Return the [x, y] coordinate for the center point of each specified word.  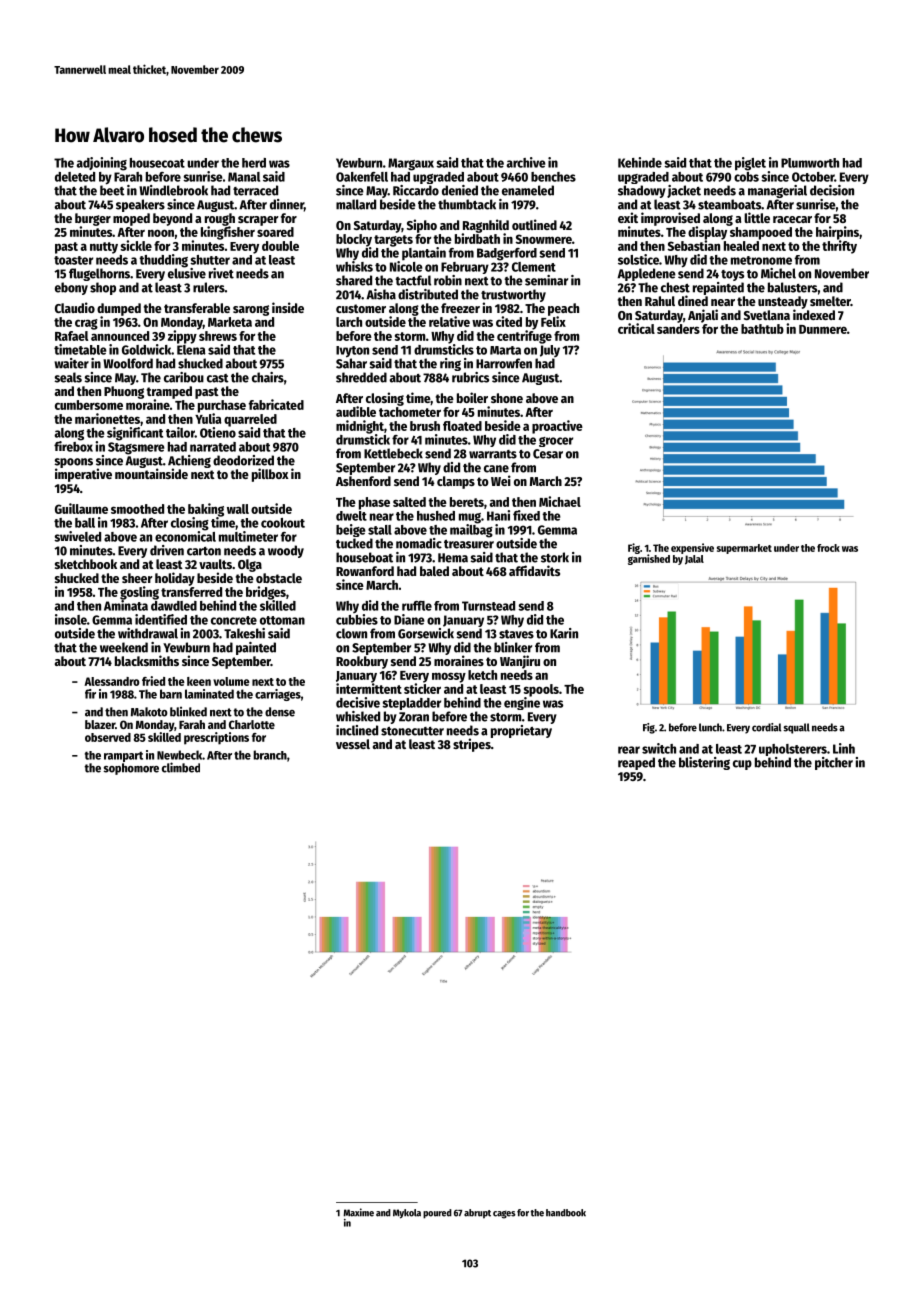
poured [437, 1214]
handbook [566, 1213]
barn [171, 694]
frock [828, 548]
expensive [692, 548]
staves [516, 634]
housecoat [157, 163]
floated [462, 426]
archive [526, 162]
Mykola [407, 1214]
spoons [73, 463]
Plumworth [810, 163]
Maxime [358, 1212]
